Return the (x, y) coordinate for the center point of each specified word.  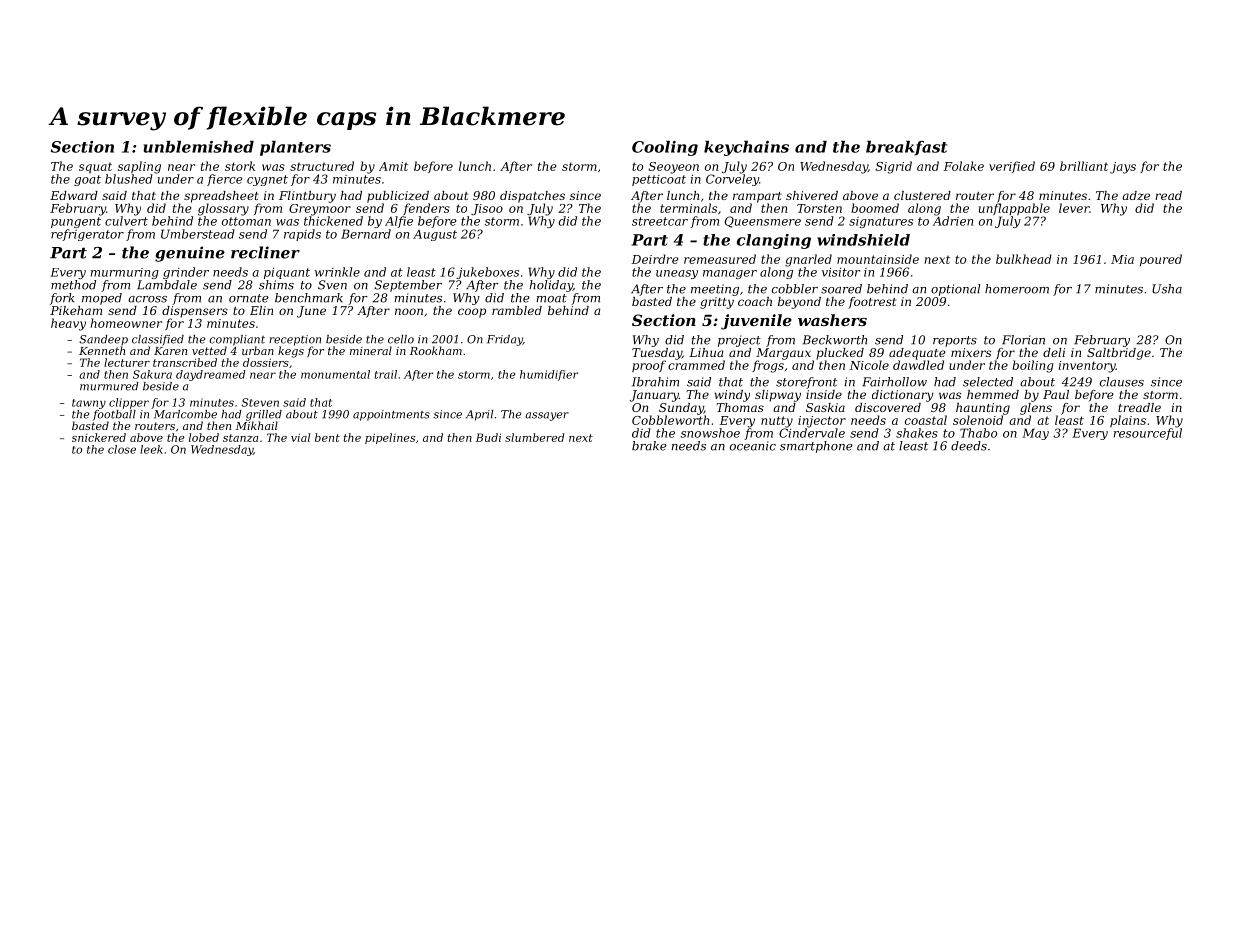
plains (1128, 421)
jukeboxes (487, 273)
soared (841, 289)
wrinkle (337, 272)
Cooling (665, 148)
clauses (1122, 382)
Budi (488, 437)
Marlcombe (185, 414)
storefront (806, 383)
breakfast (906, 148)
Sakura (152, 374)
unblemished (198, 147)
